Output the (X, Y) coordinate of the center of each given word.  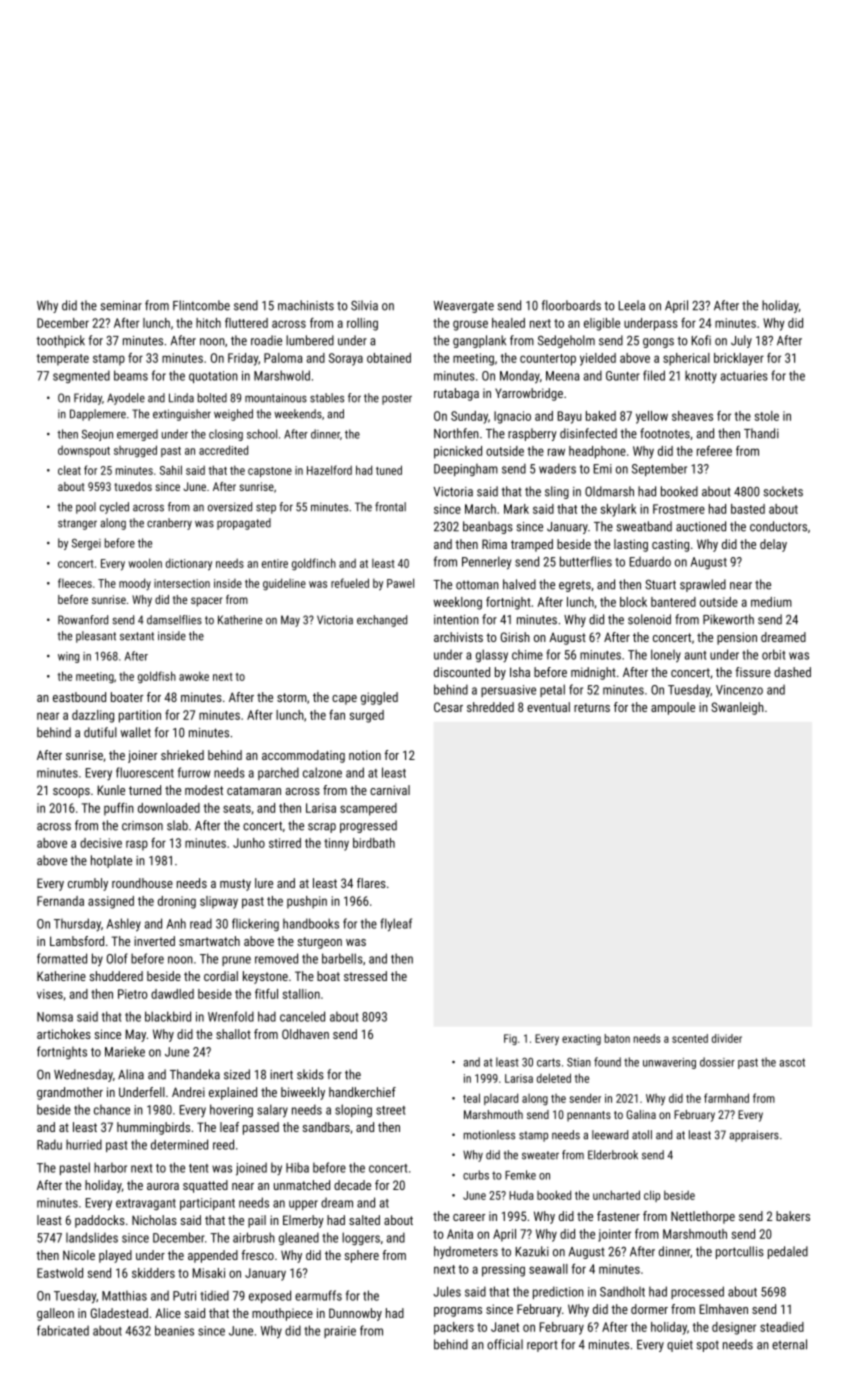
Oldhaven (305, 1034)
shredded (490, 707)
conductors (778, 526)
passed (261, 1128)
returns (592, 707)
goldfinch (314, 564)
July (741, 341)
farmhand (726, 1098)
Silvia (364, 305)
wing (68, 657)
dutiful (100, 732)
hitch (208, 323)
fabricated (63, 1330)
